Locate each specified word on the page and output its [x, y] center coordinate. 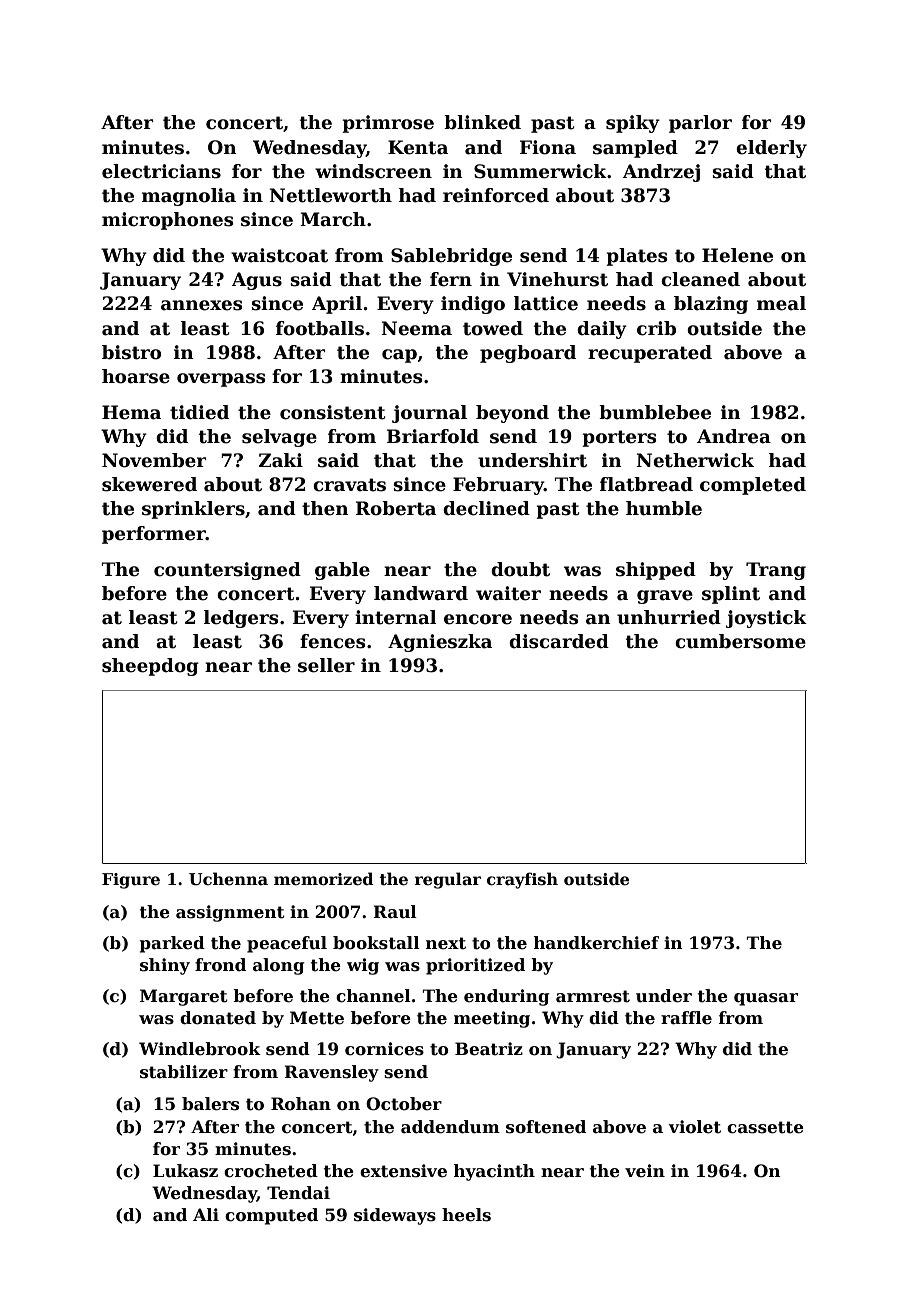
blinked [482, 122]
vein [645, 1171]
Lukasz [185, 1171]
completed [753, 486]
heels [466, 1215]
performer [154, 535]
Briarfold [433, 436]
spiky [633, 124]
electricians [161, 171]
